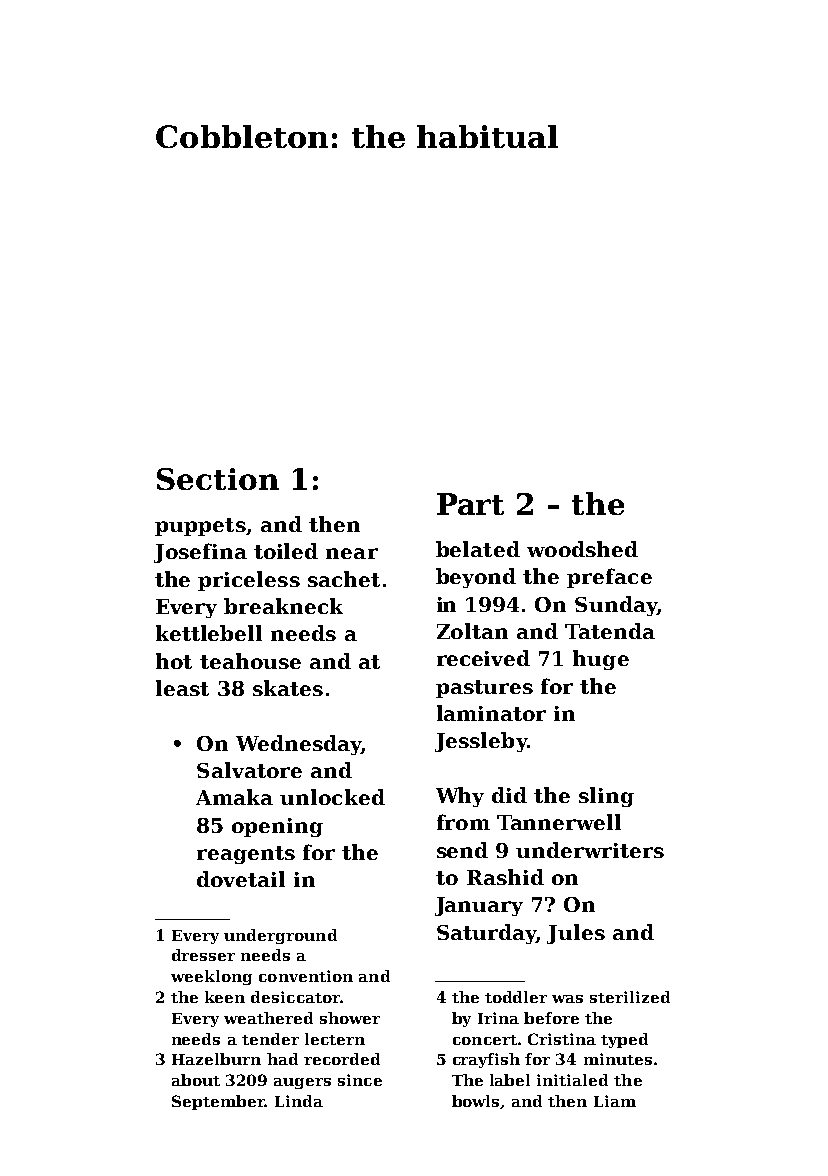  Describe the element at coordinates (475, 1101) in the image. I see `bowls` at that location.
